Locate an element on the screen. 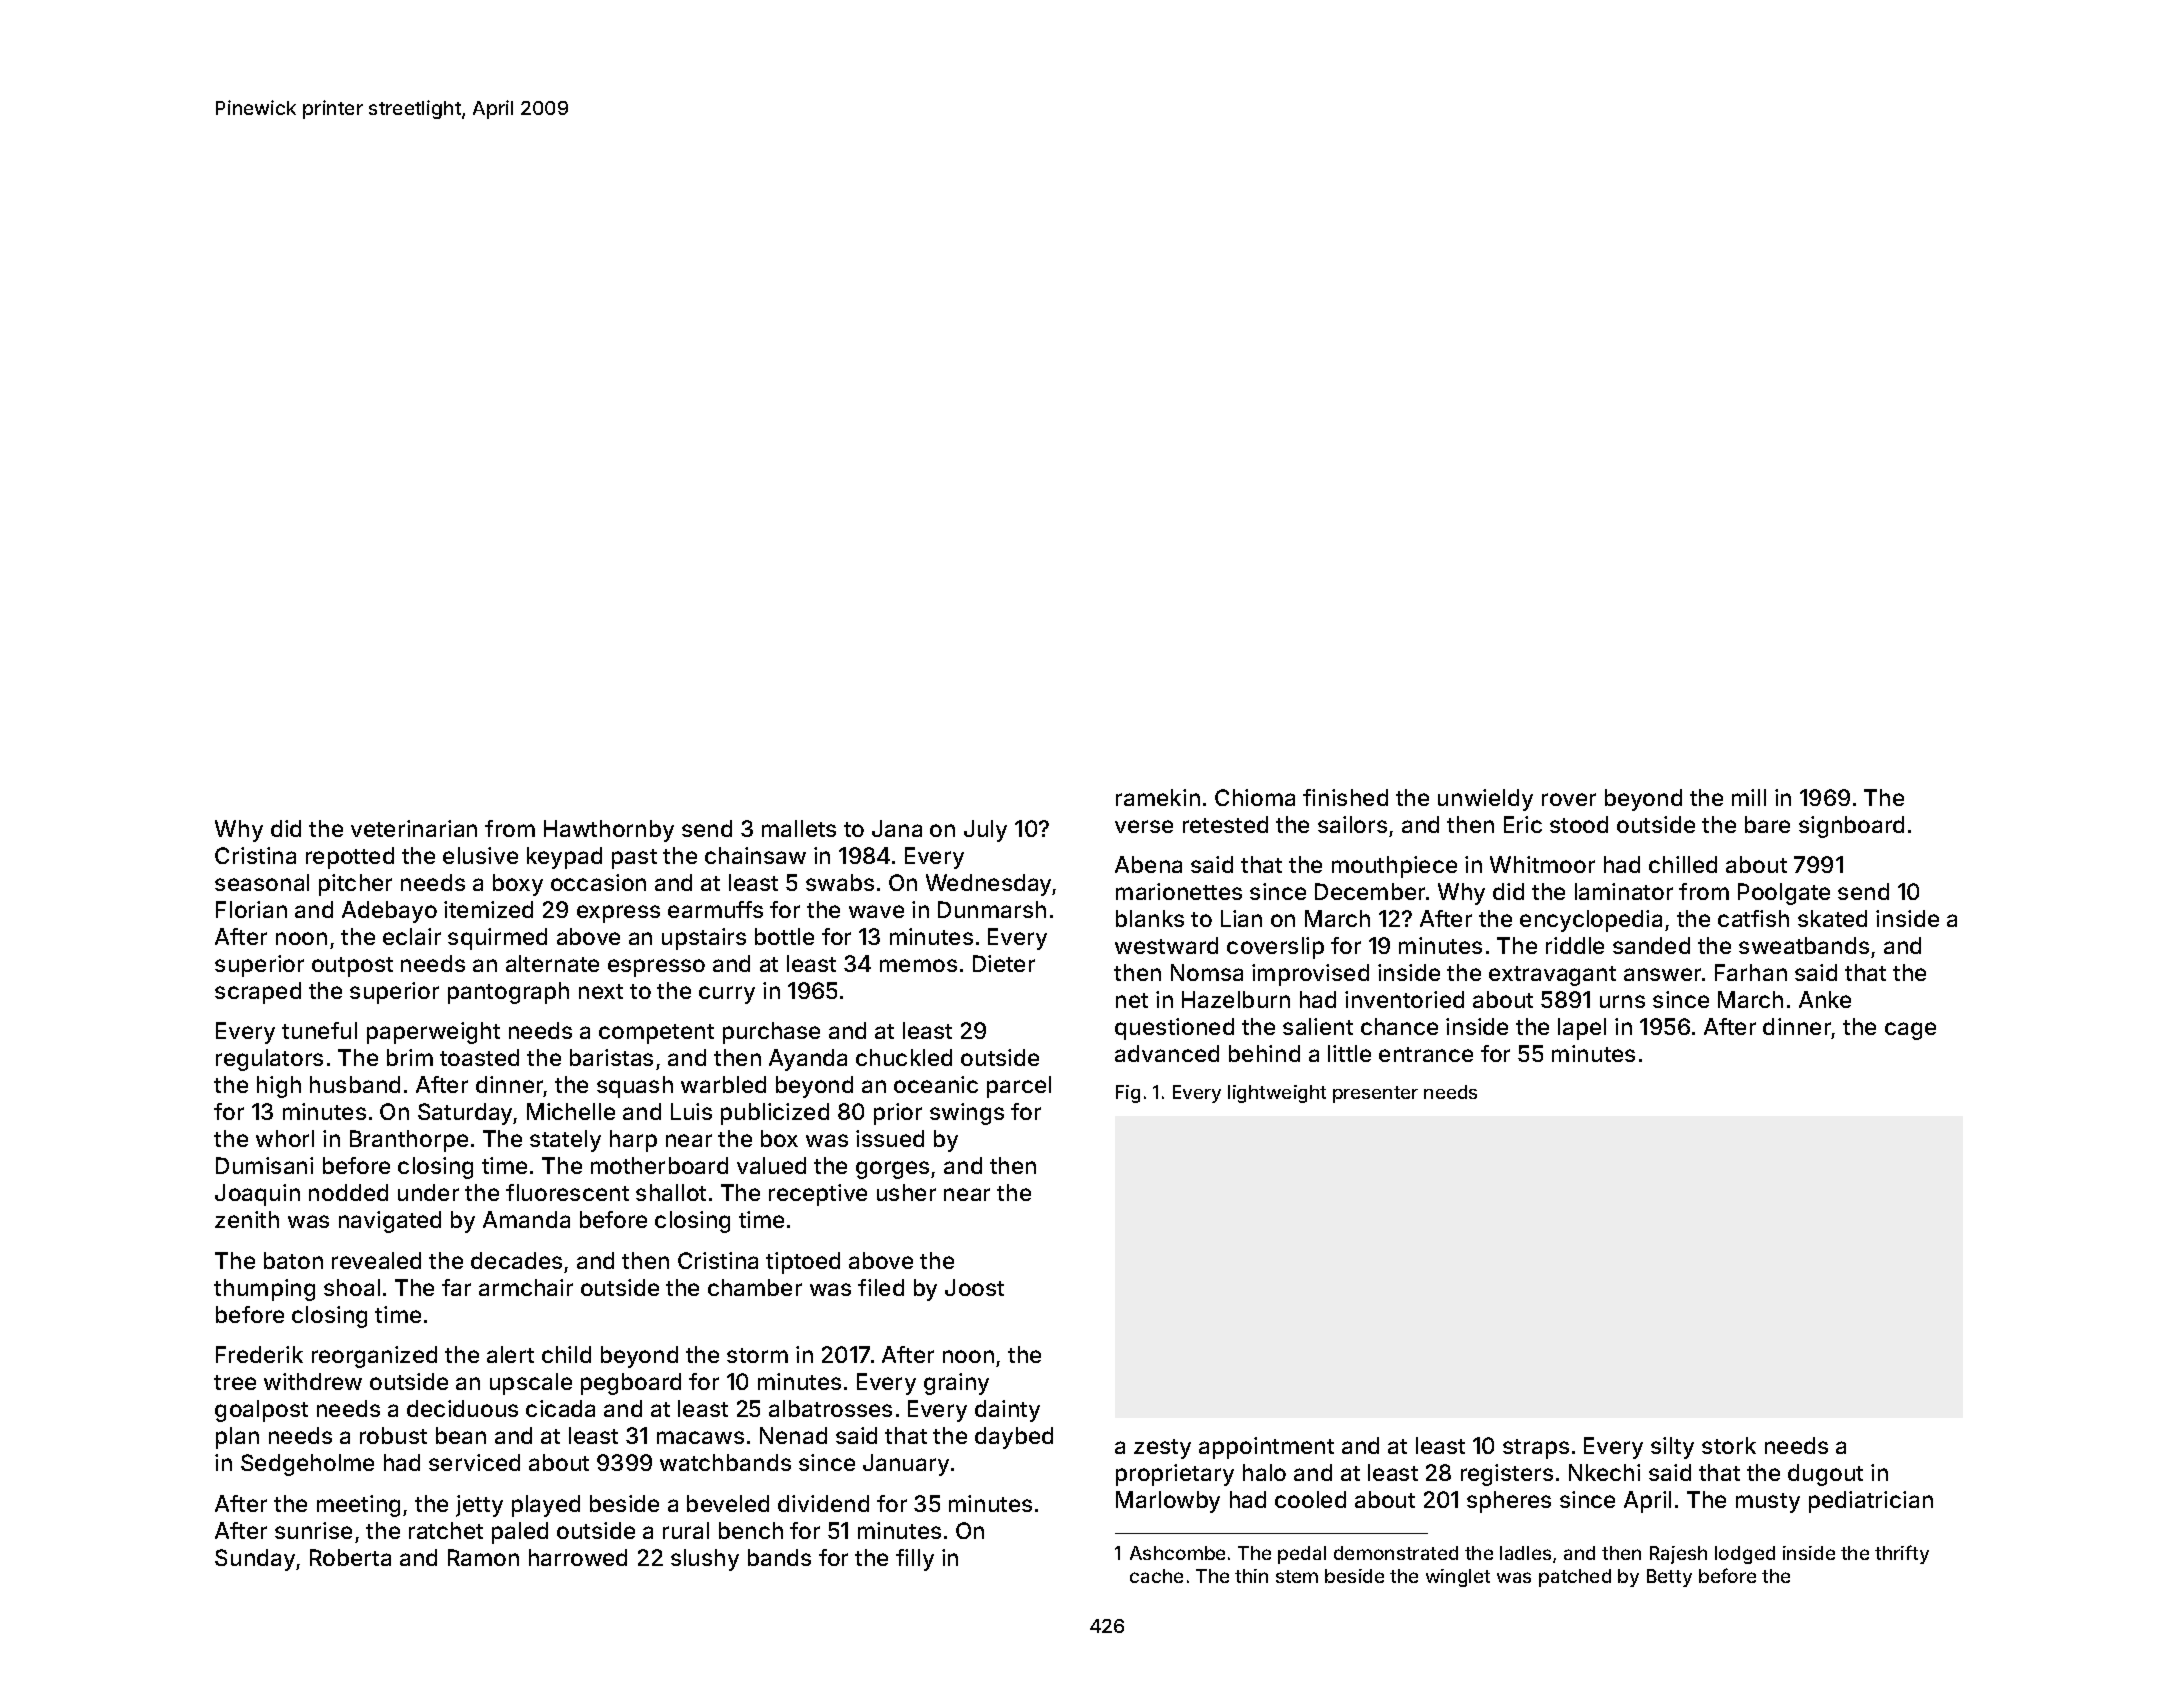 This screenshot has height=1683, width=2178. veterinarian is located at coordinates (414, 828).
